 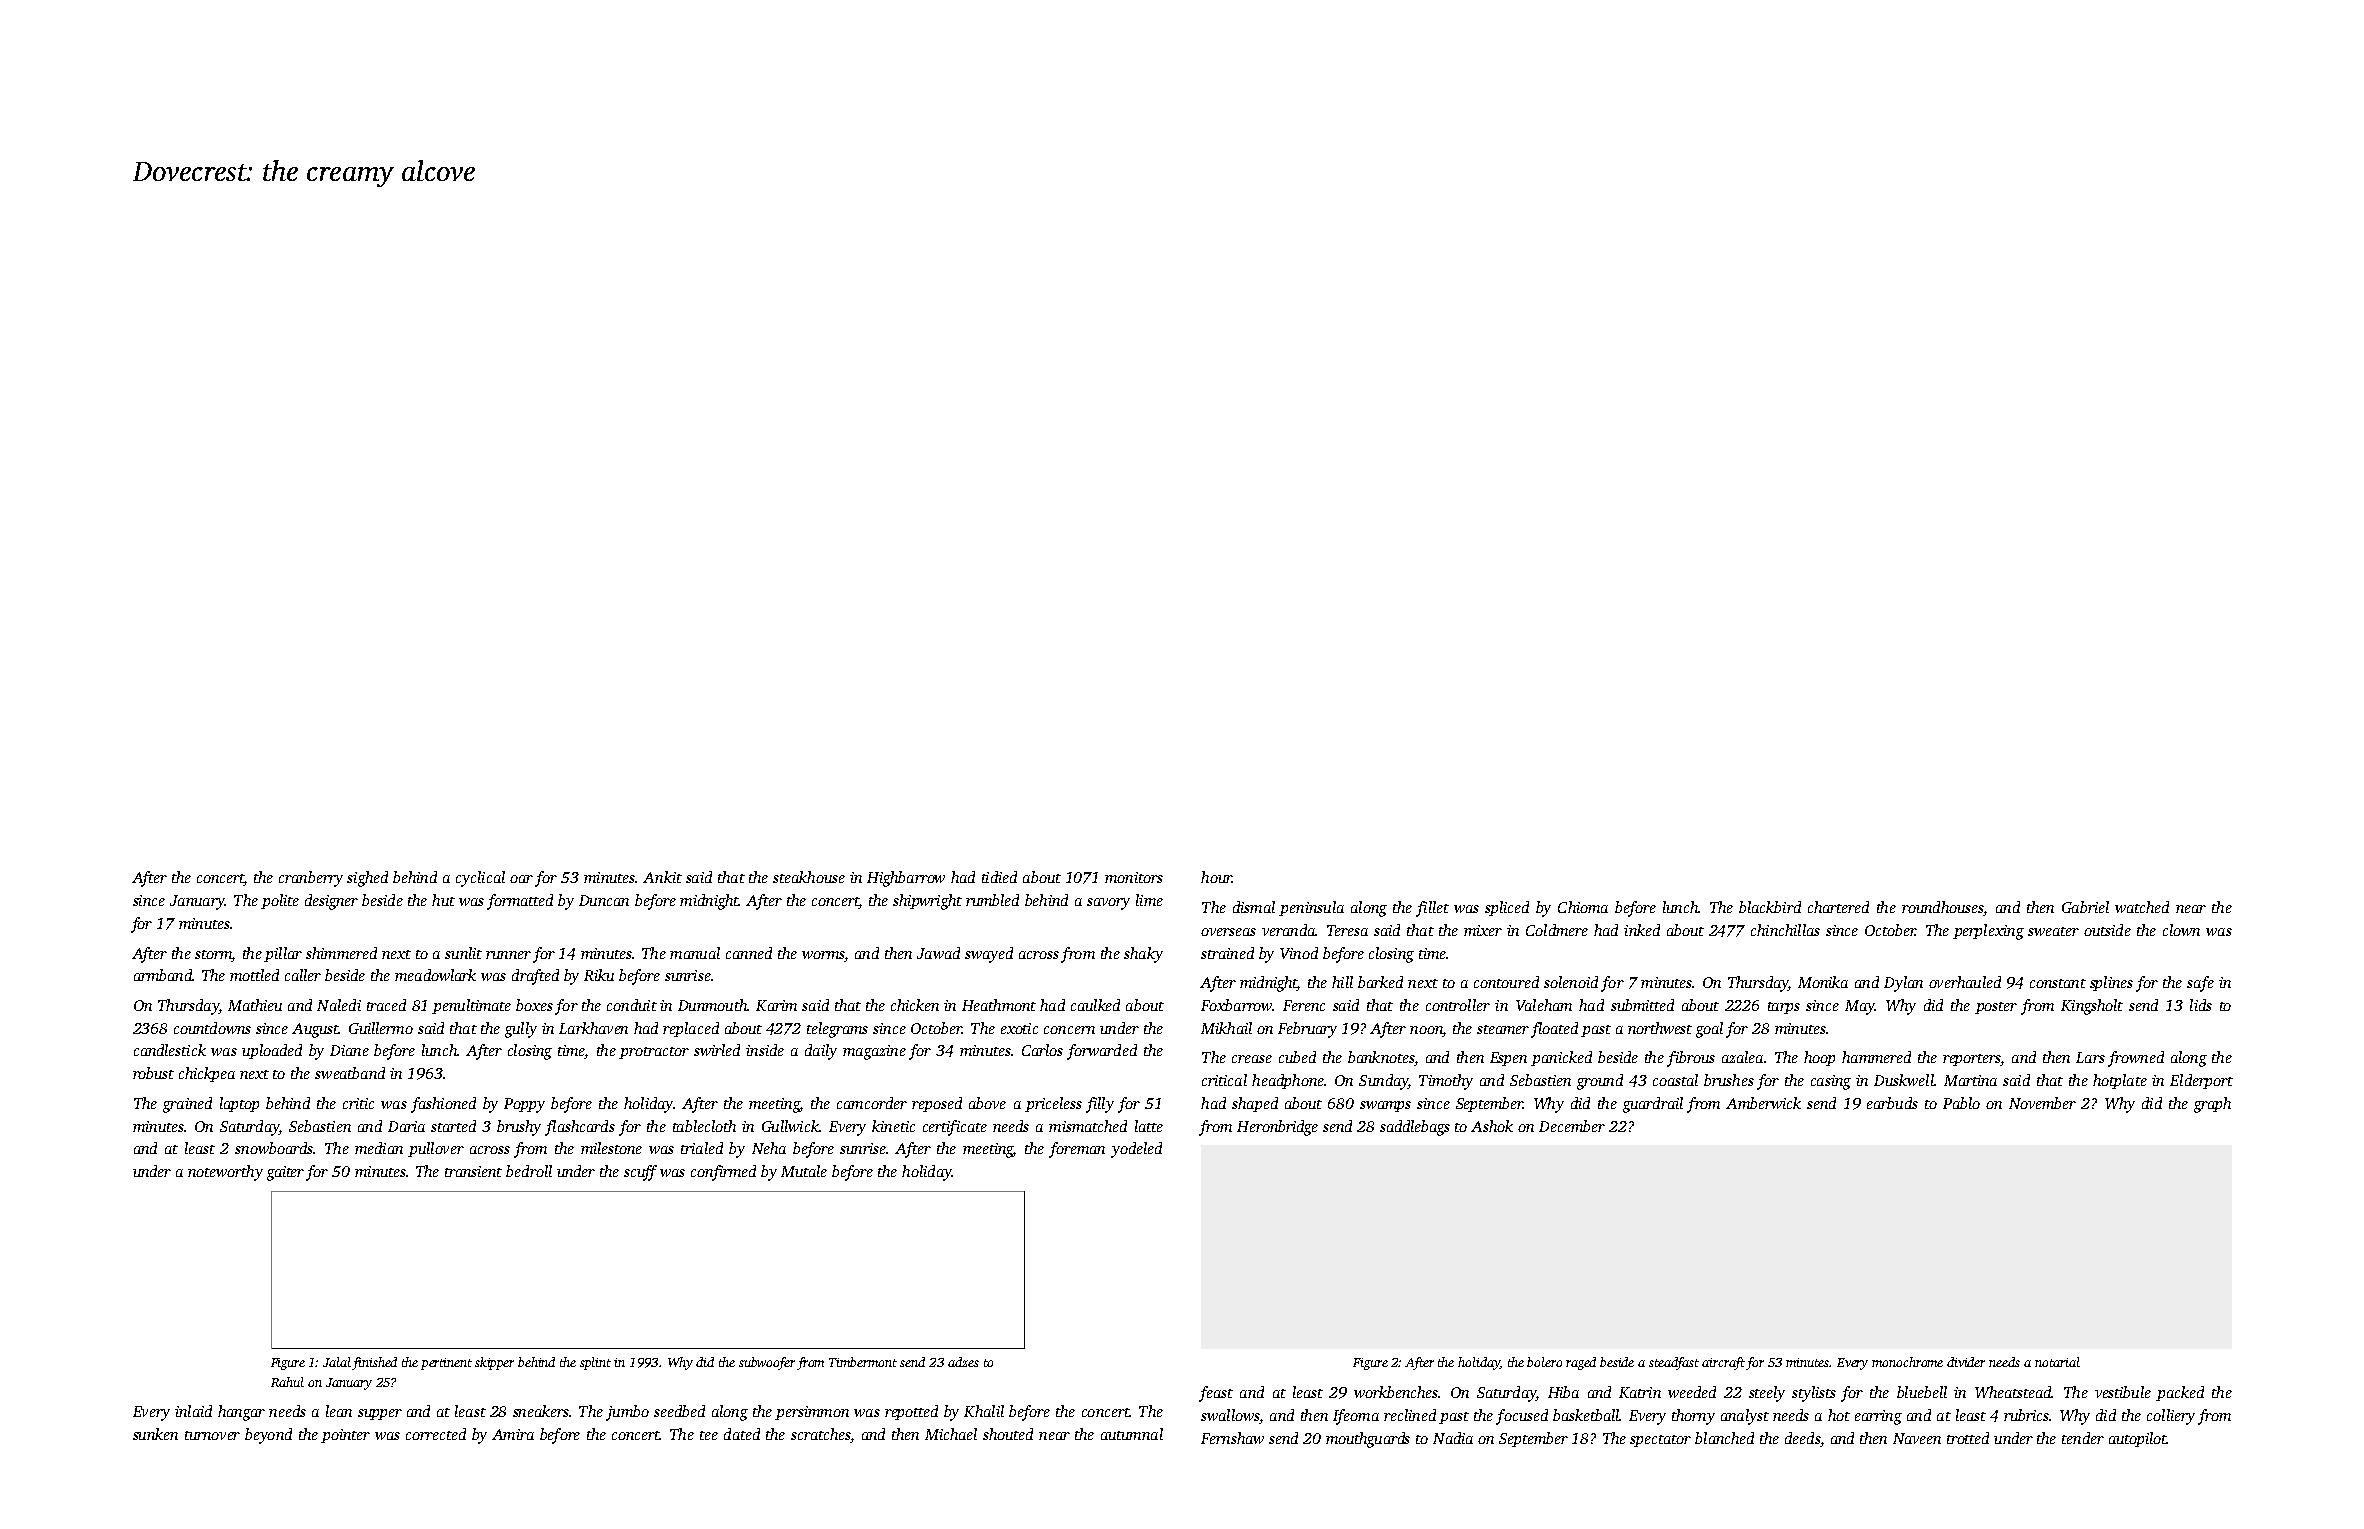 What do you see at coordinates (443, 900) in the screenshot?
I see `hut` at bounding box center [443, 900].
